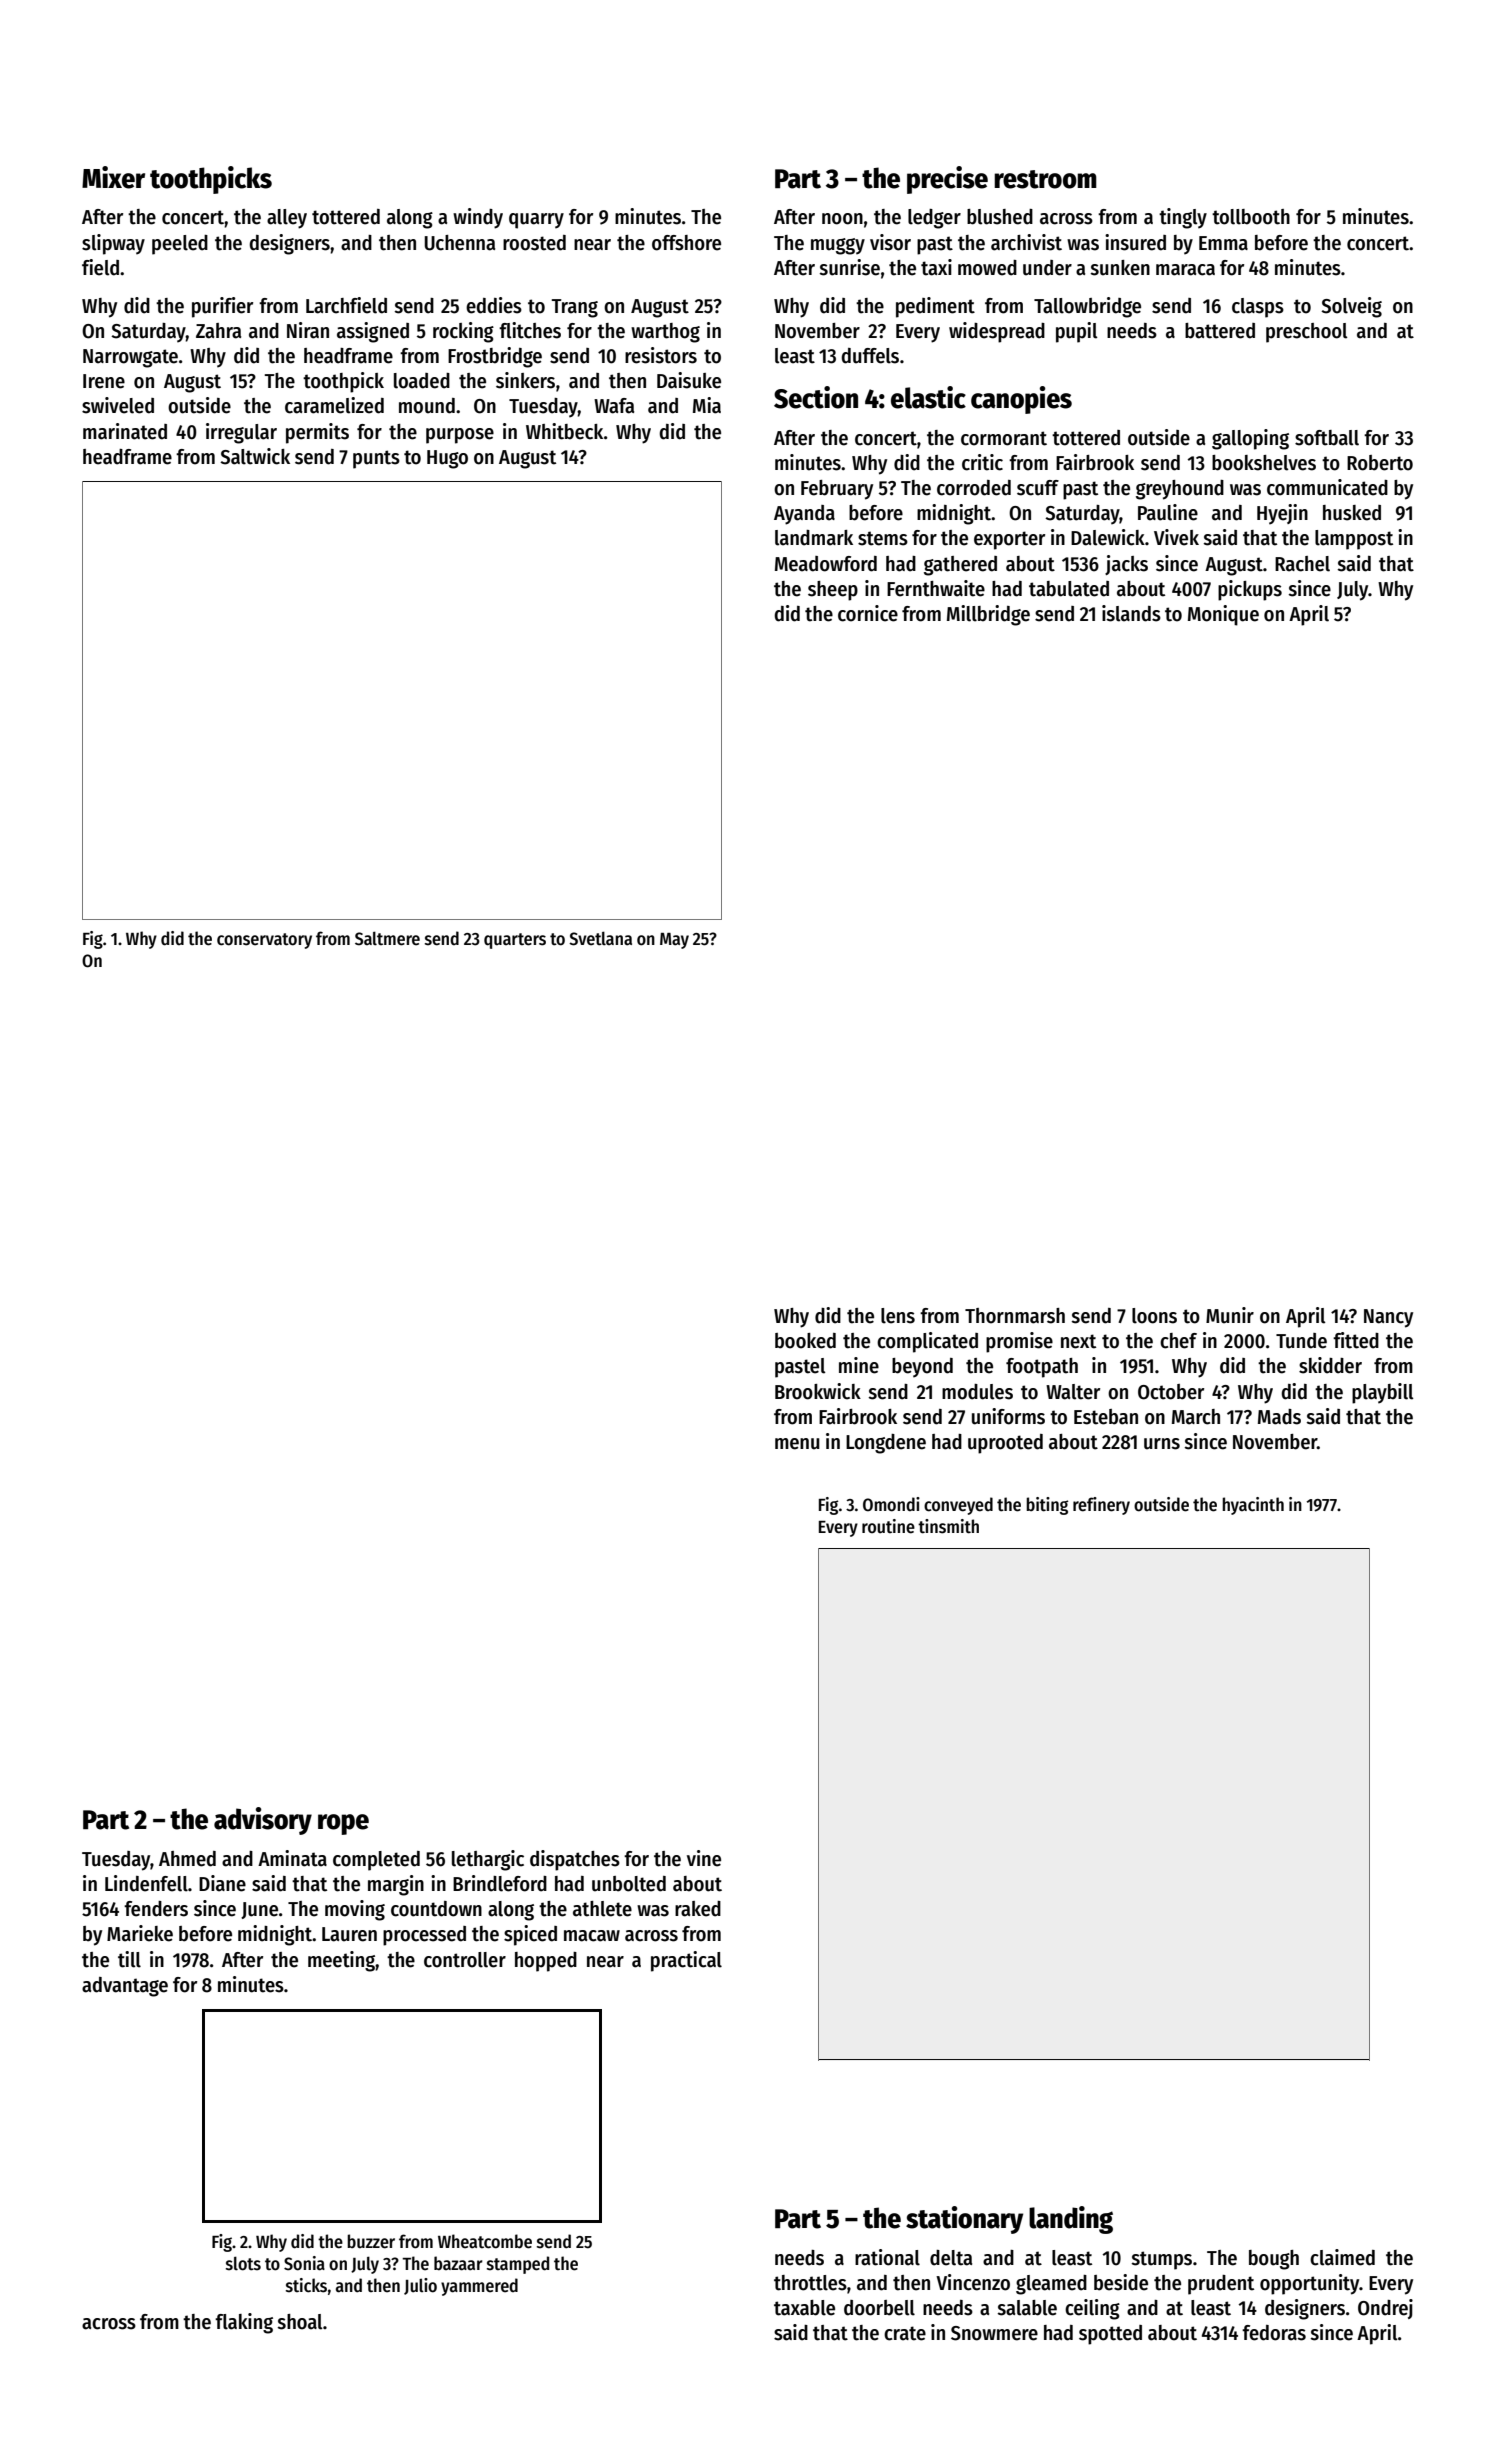  What do you see at coordinates (536, 221) in the image?
I see `quarry` at bounding box center [536, 221].
